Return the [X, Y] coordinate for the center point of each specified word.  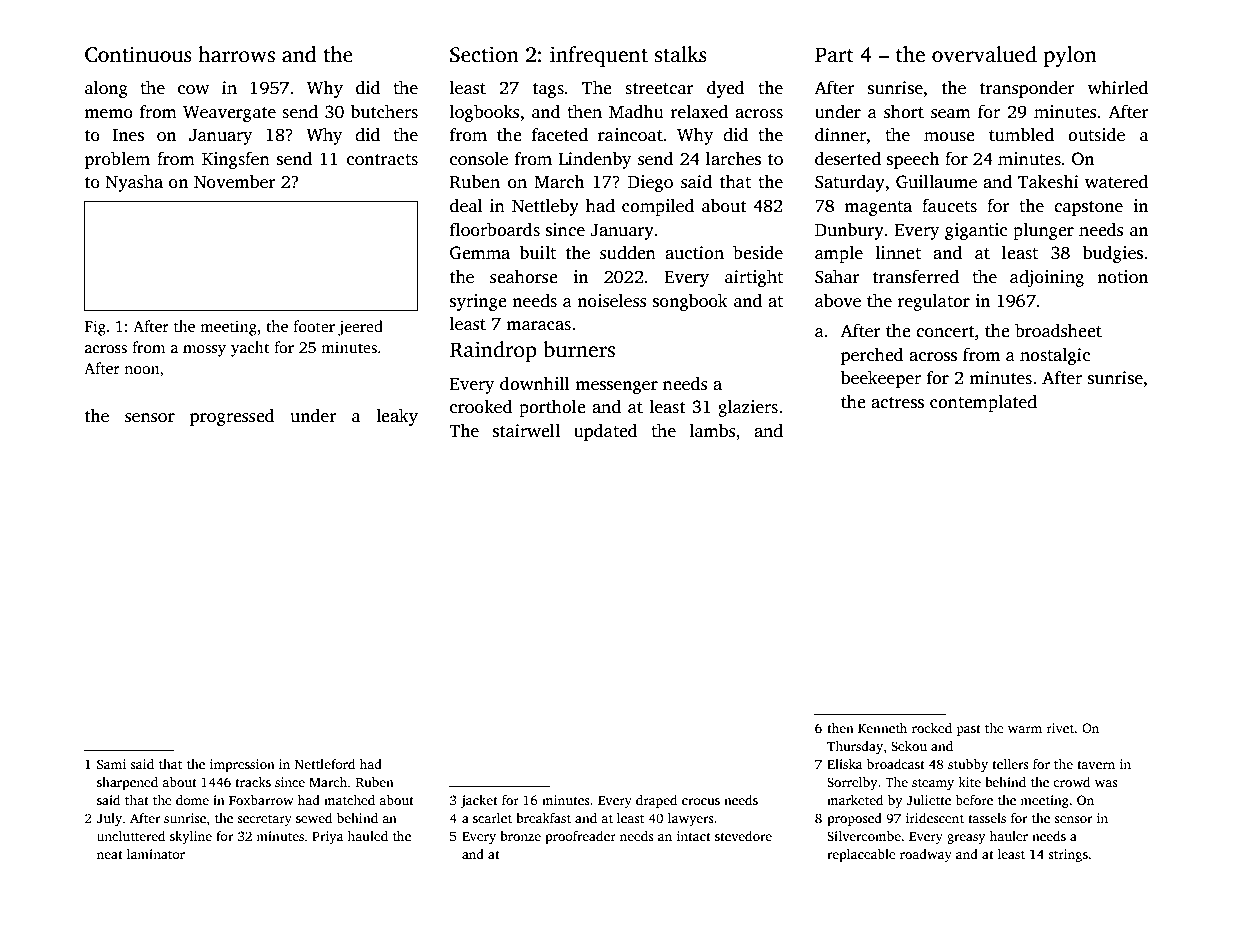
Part [834, 55]
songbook [690, 302]
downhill [535, 384]
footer [314, 326]
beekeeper [881, 379]
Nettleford [325, 764]
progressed [232, 417]
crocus [701, 801]
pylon [1070, 56]
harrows [236, 54]
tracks [253, 782]
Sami [111, 764]
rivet [1061, 728]
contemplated [983, 403]
